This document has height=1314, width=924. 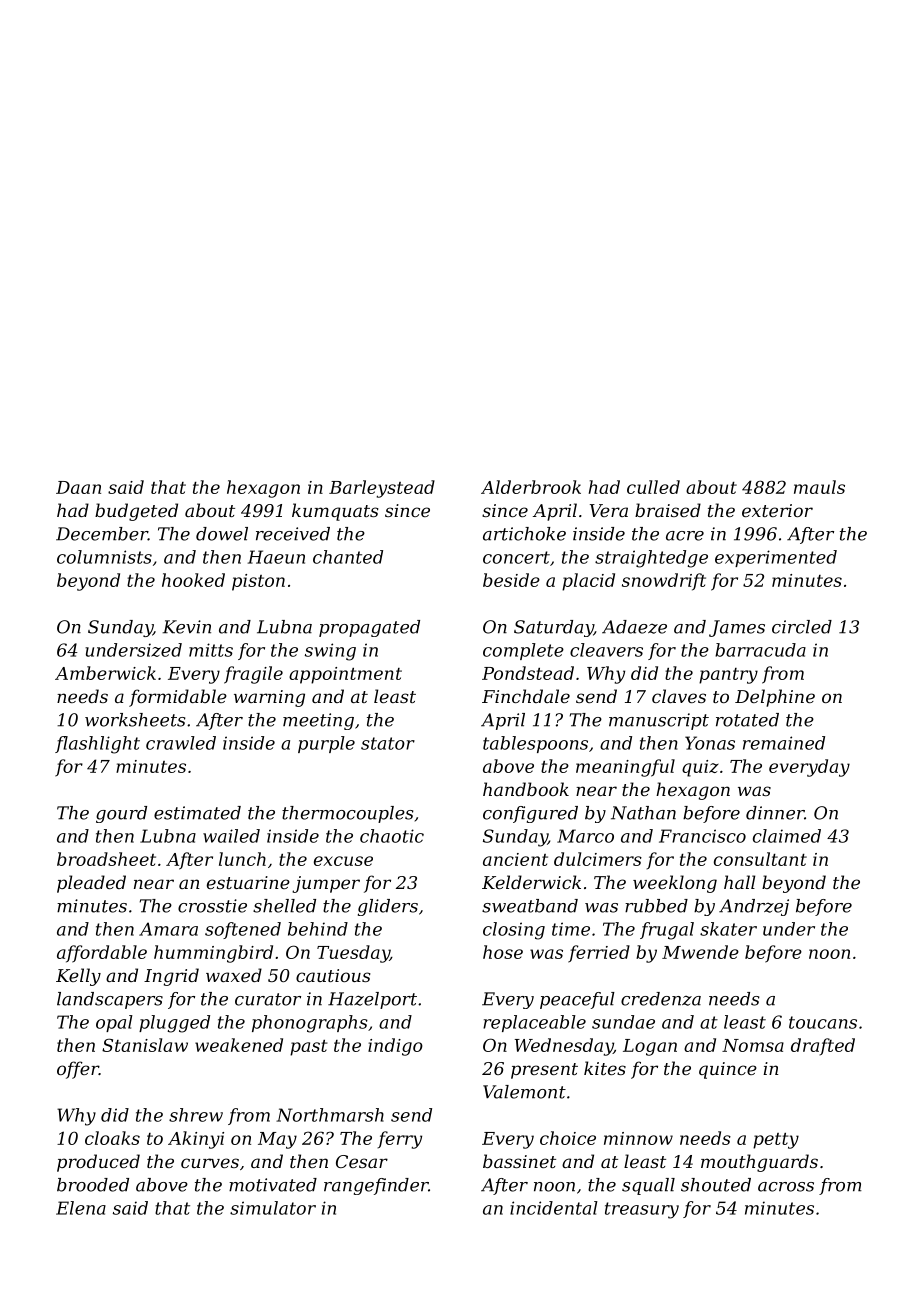 I want to click on remained, so click(x=784, y=743).
